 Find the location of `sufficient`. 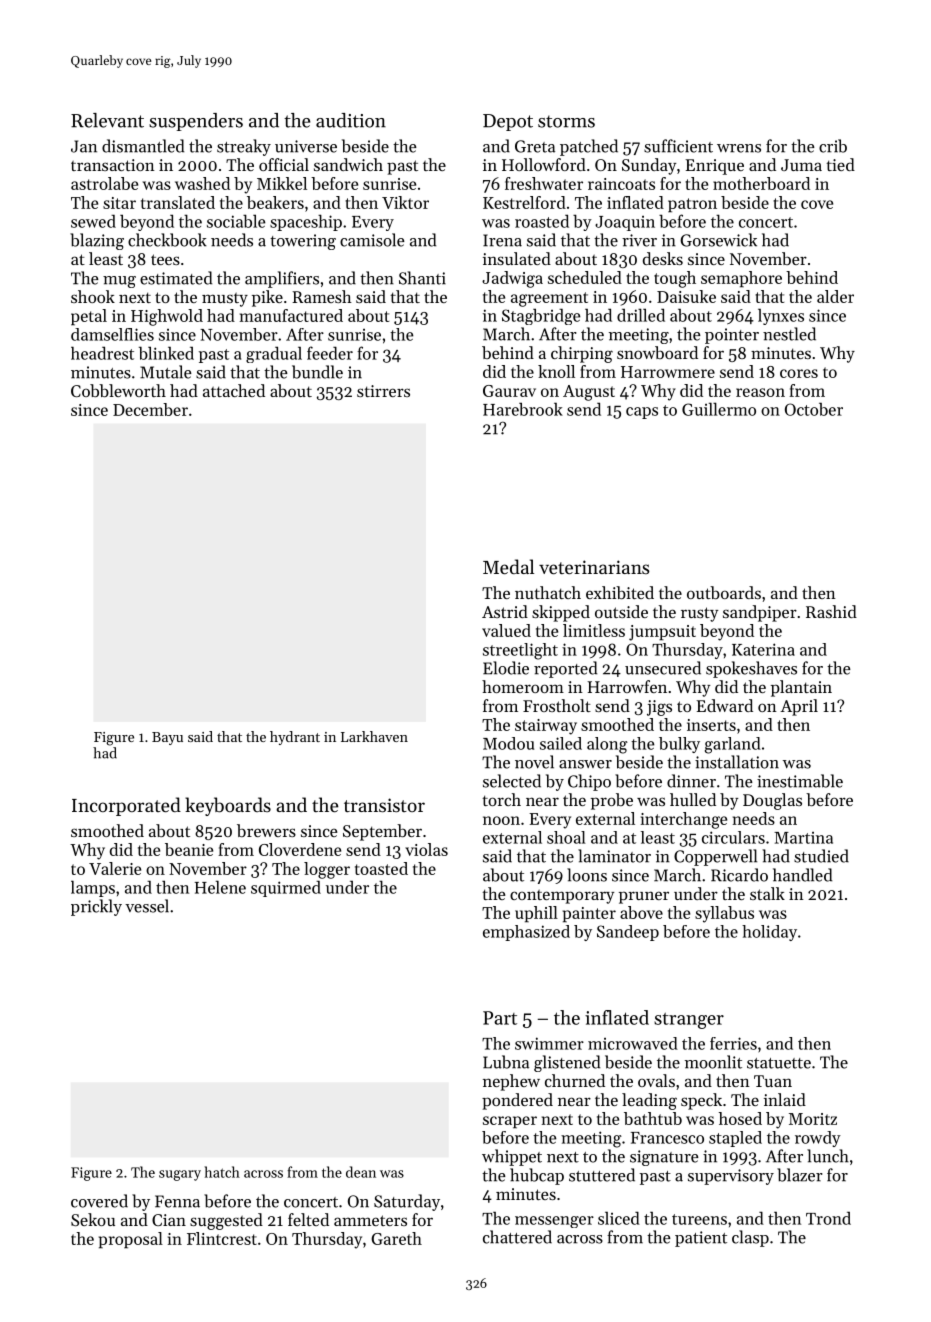

sufficient is located at coordinates (678, 146).
